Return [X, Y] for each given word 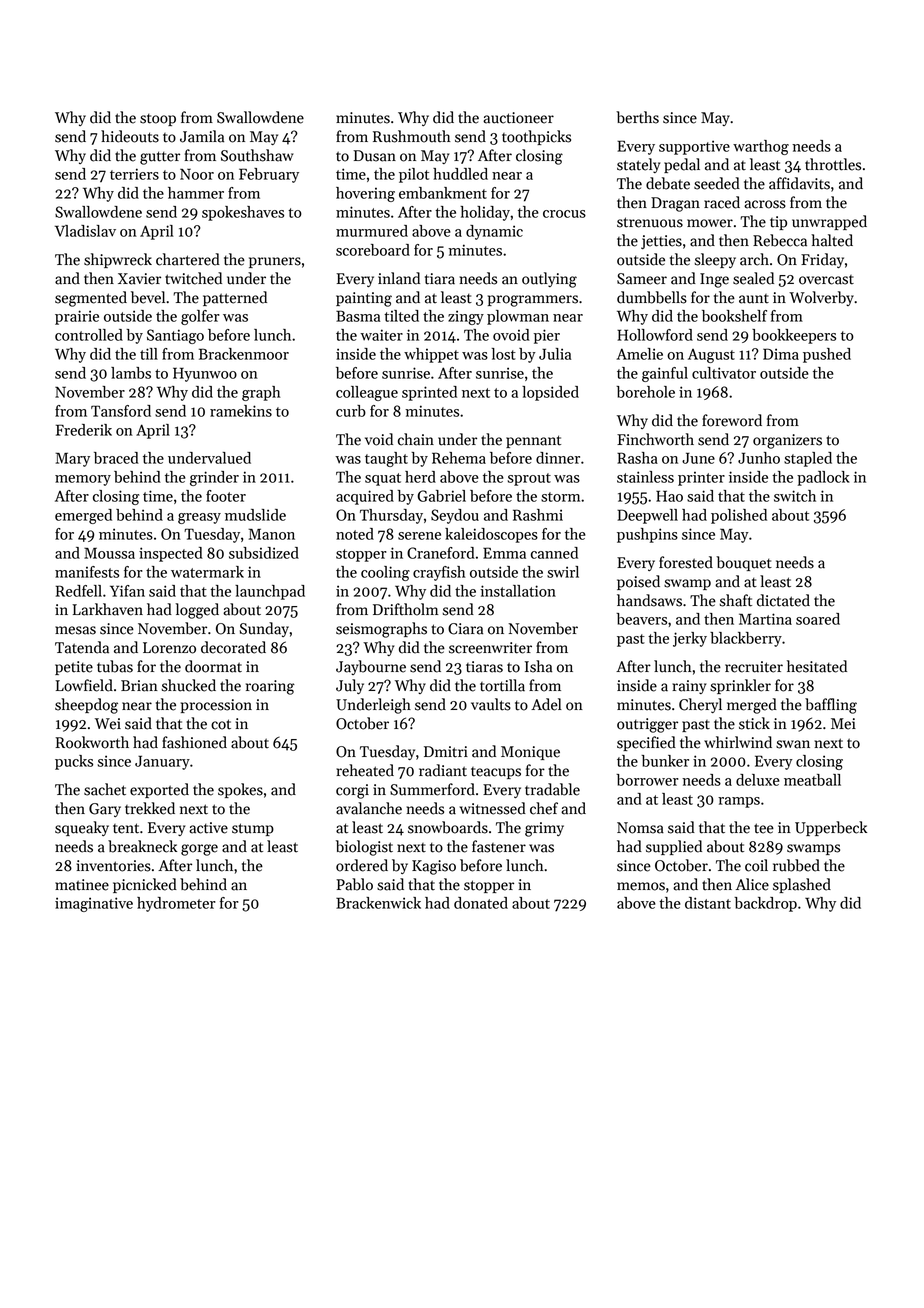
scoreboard [373, 250]
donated [481, 903]
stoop [158, 120]
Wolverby [821, 298]
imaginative [94, 904]
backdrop [765, 904]
